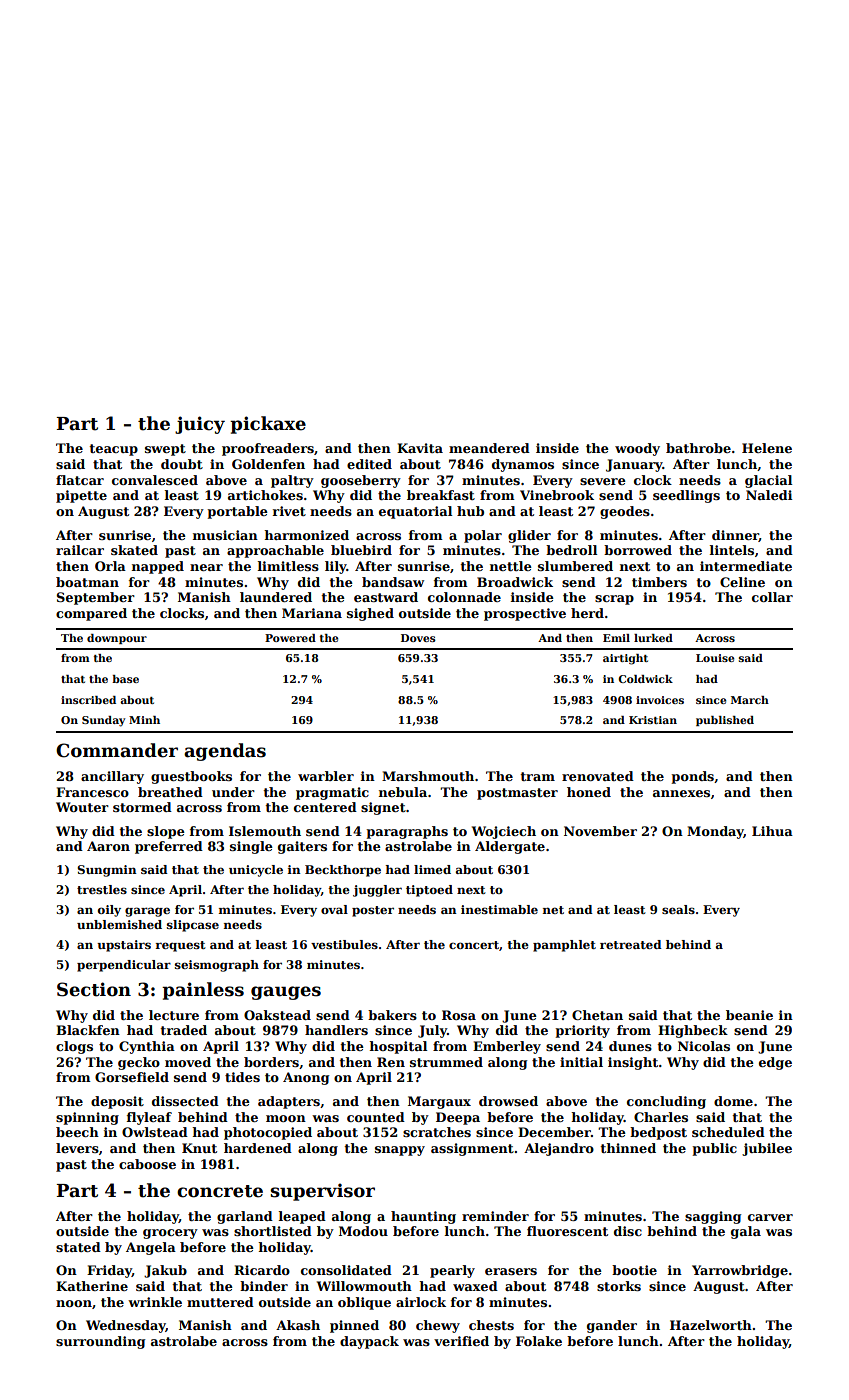 Image resolution: width=849 pixels, height=1400 pixels. What do you see at coordinates (504, 832) in the screenshot?
I see `Wojciech` at bounding box center [504, 832].
